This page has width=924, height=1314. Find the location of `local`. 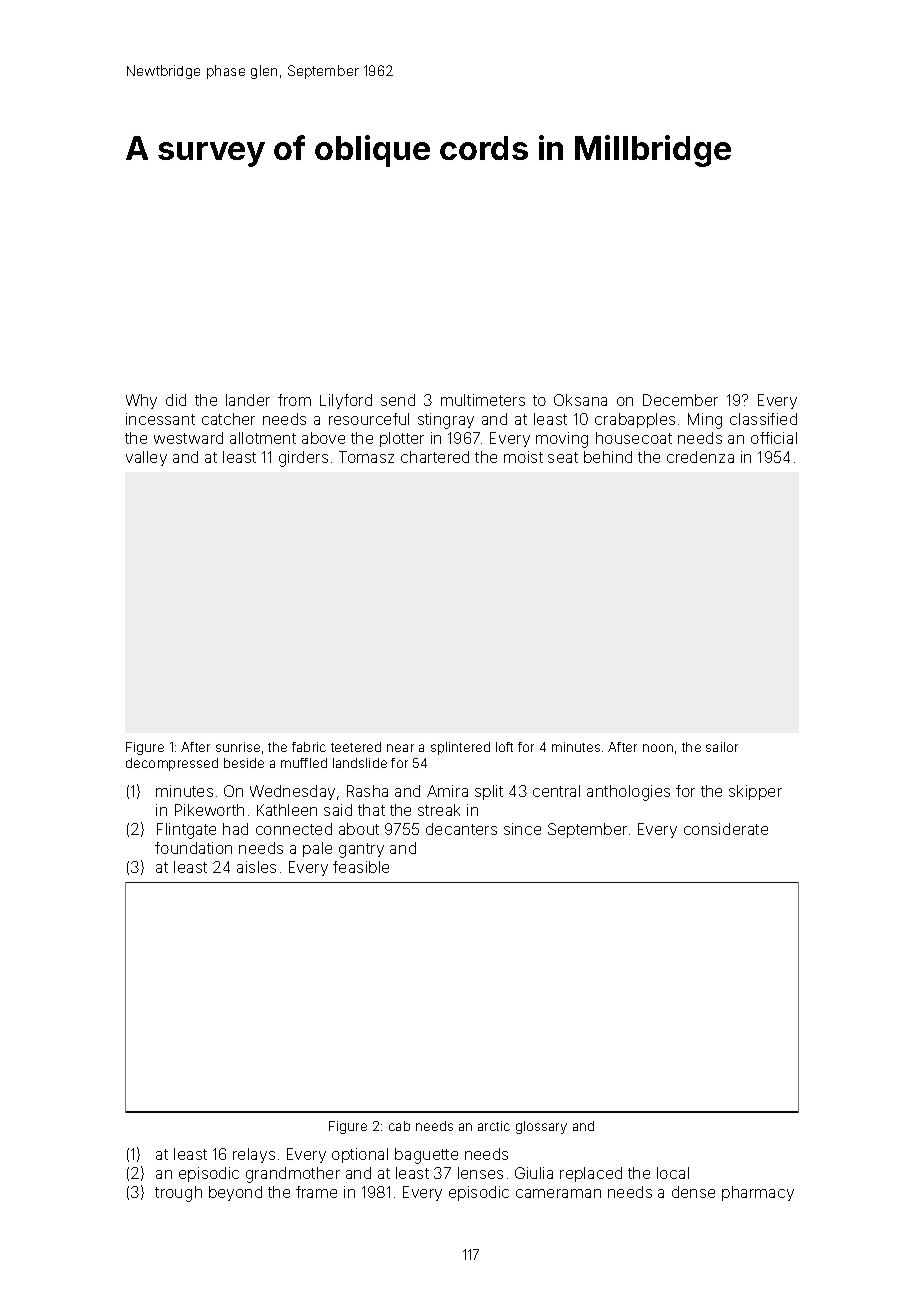

local is located at coordinates (673, 1173).
